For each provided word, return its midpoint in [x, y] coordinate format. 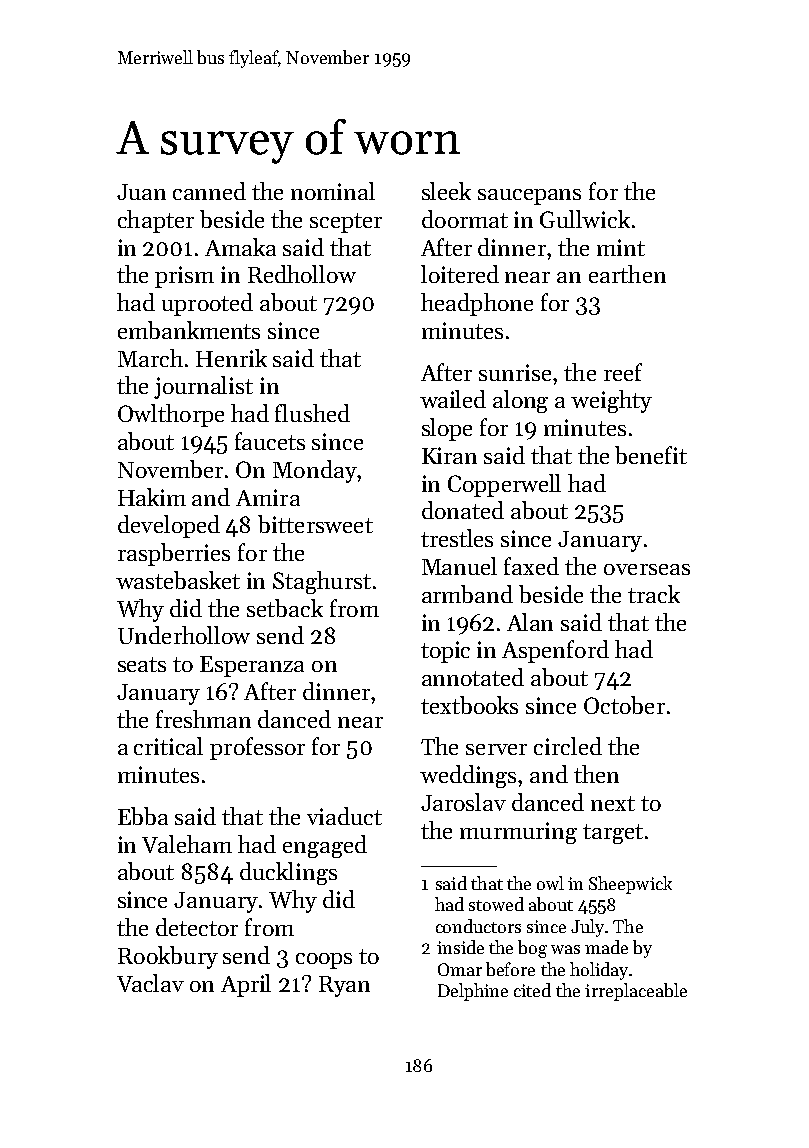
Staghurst [322, 582]
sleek [446, 191]
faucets [270, 441]
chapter [156, 221]
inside [460, 947]
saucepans [529, 197]
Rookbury [168, 957]
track [654, 594]
